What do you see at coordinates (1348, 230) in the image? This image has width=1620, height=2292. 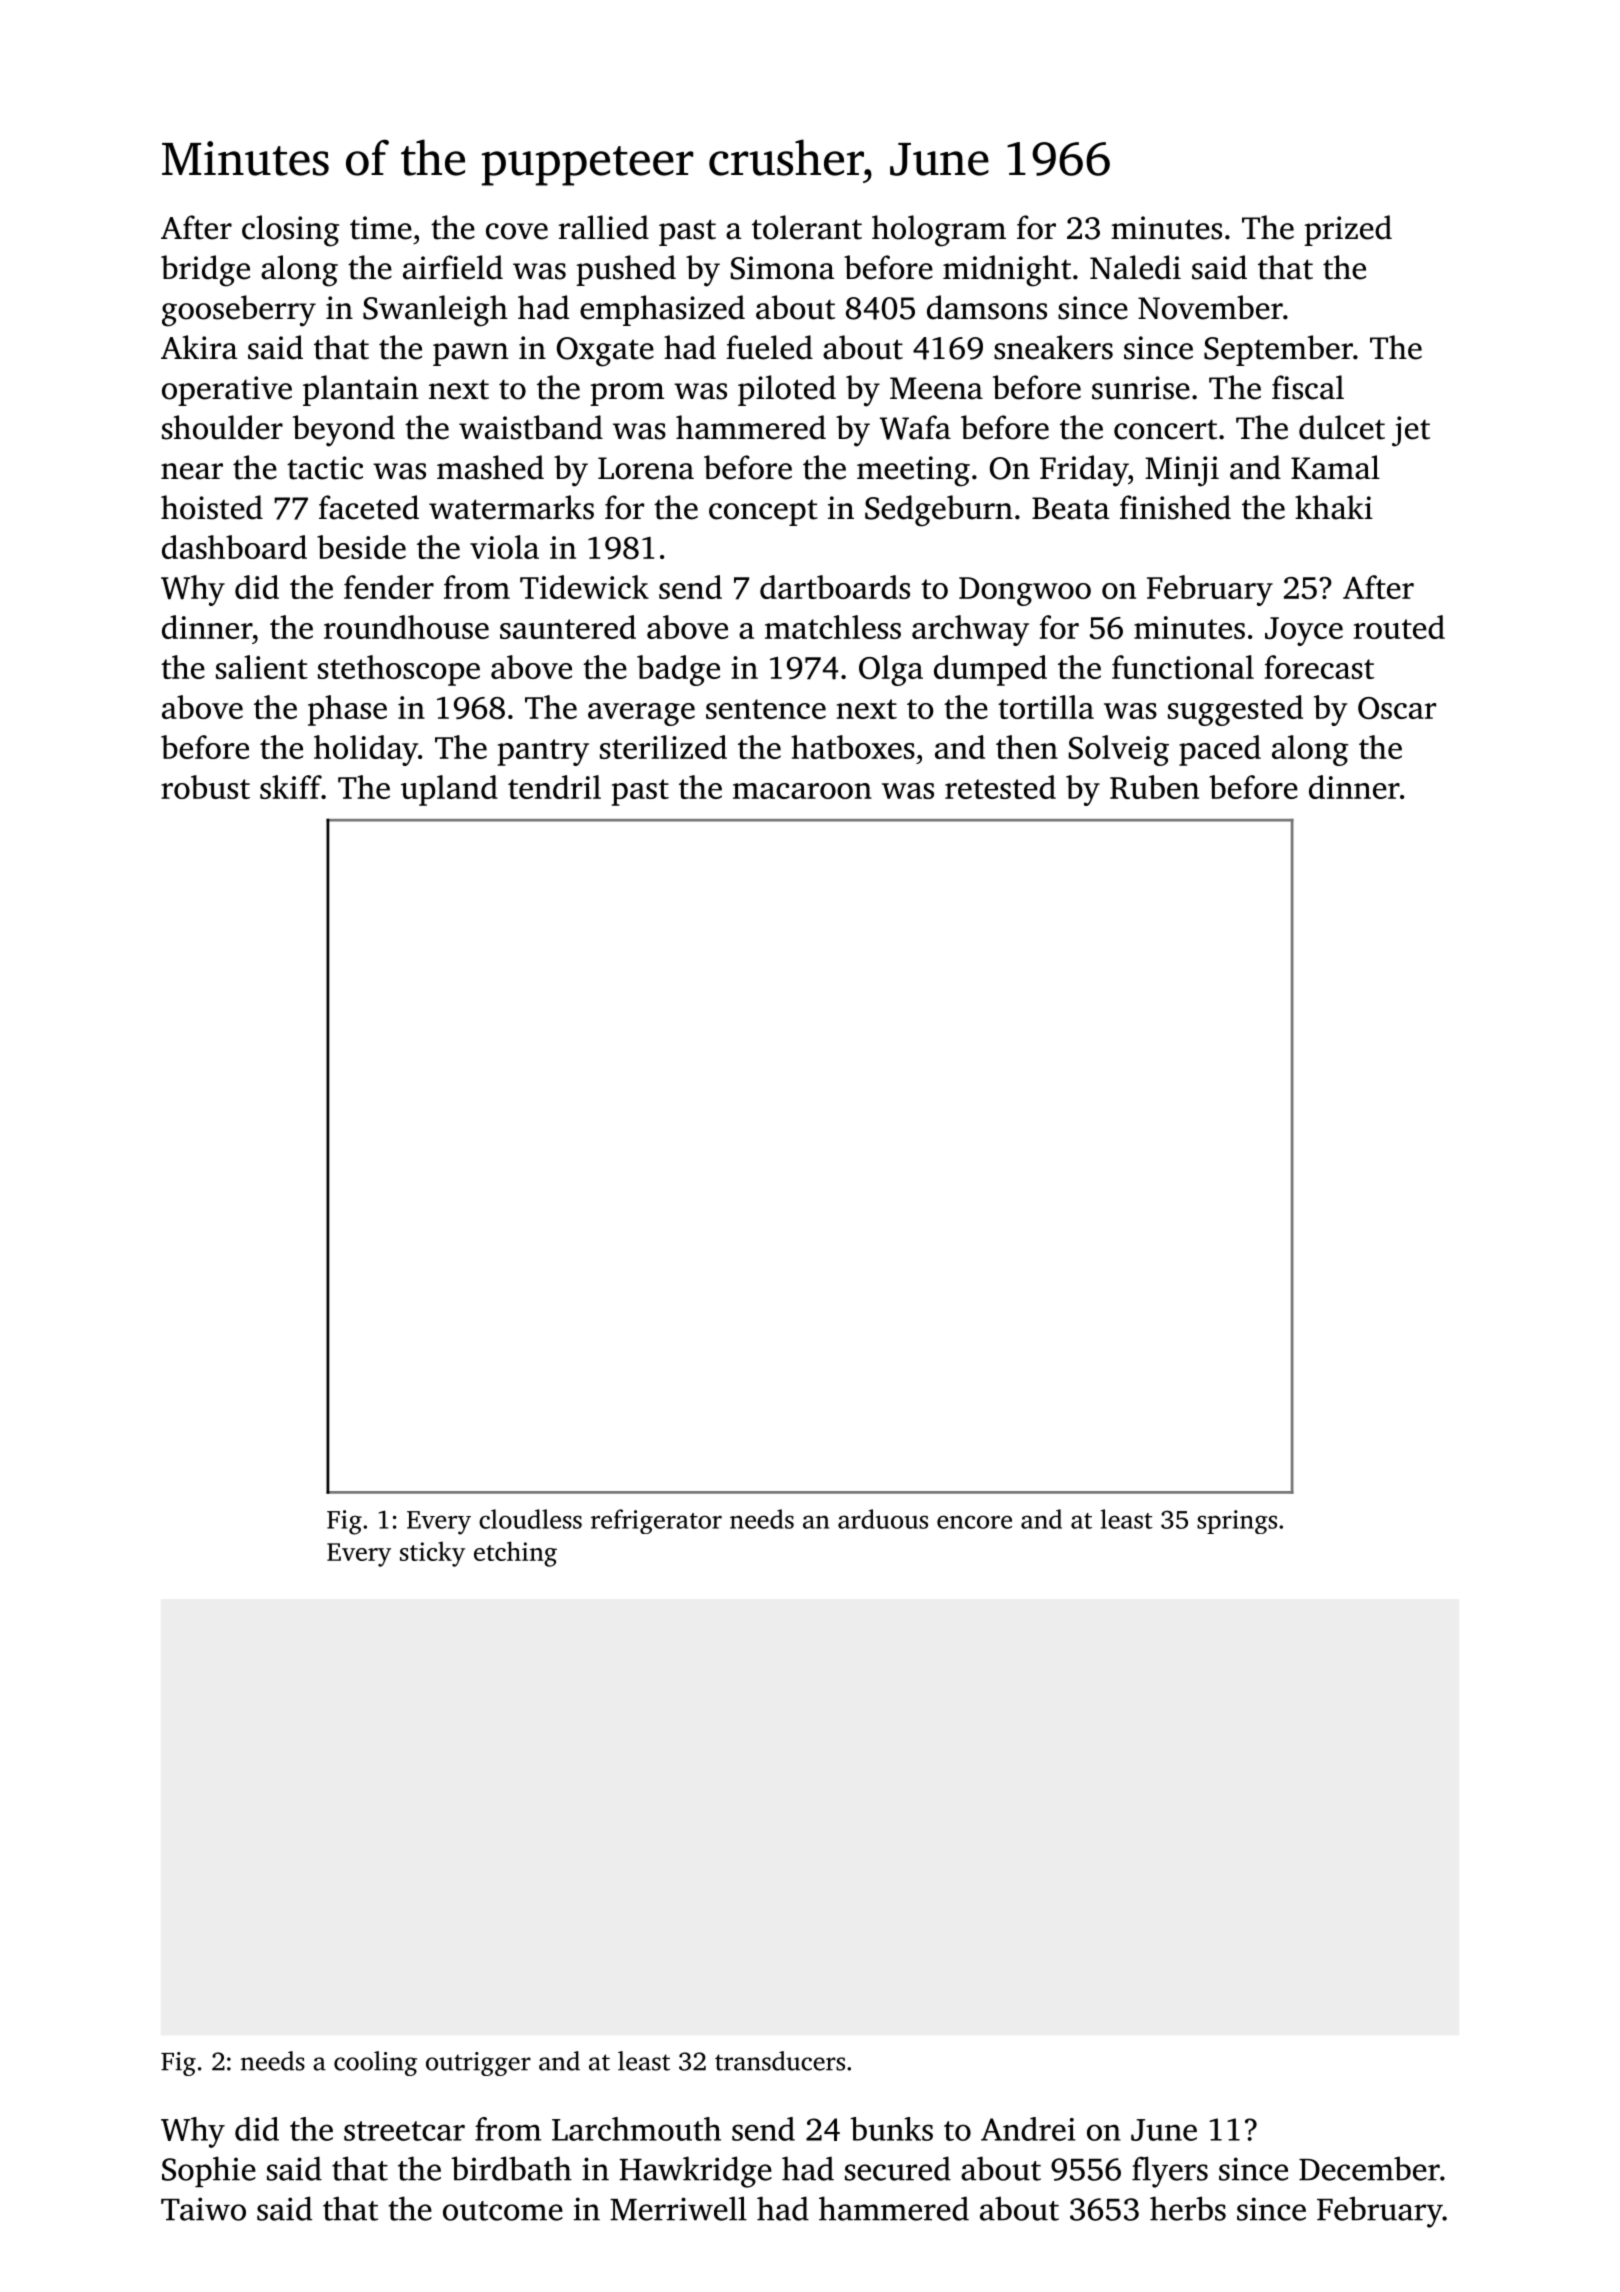 I see `prized` at bounding box center [1348, 230].
